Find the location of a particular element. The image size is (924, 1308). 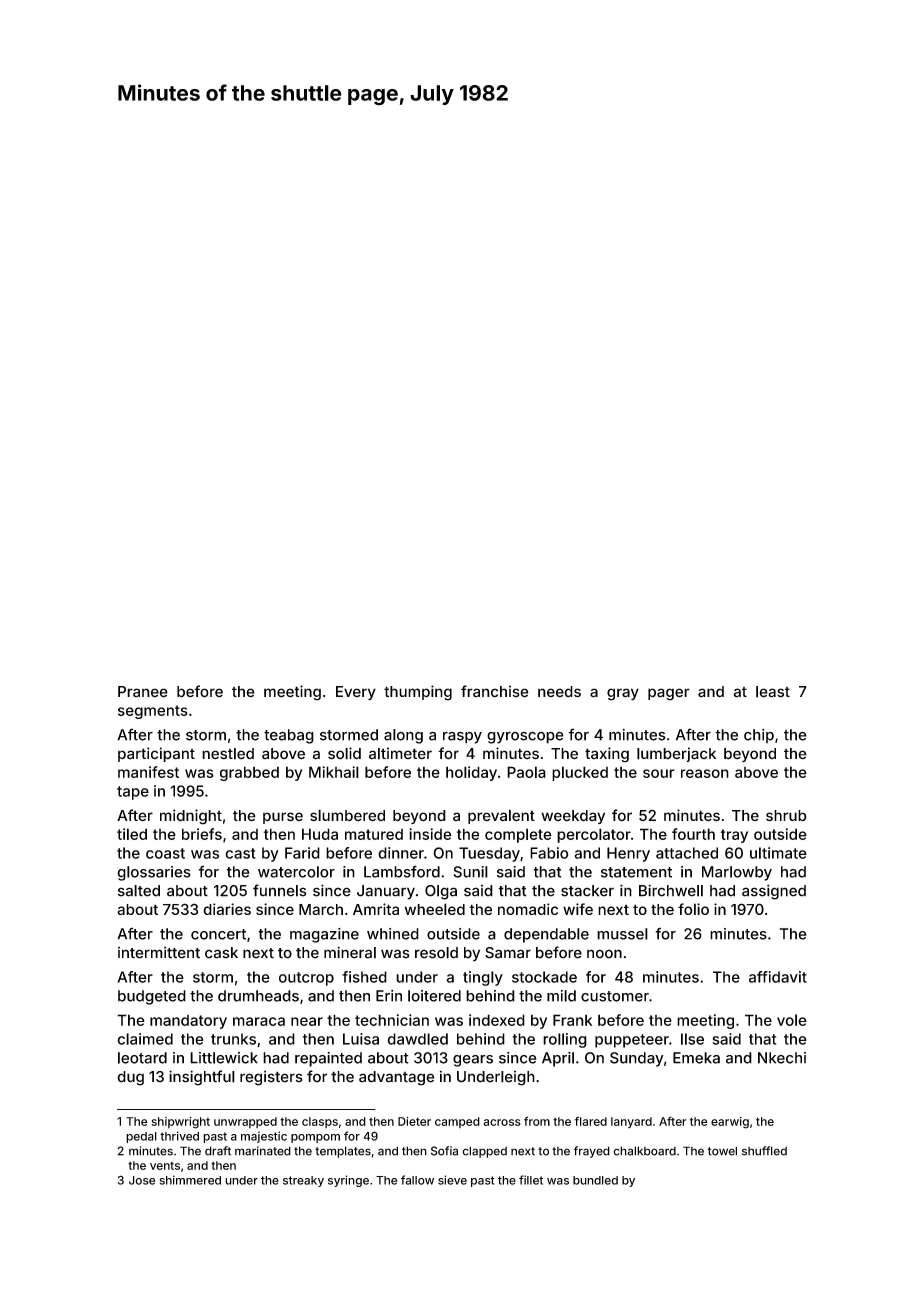

teabag is located at coordinates (289, 736).
